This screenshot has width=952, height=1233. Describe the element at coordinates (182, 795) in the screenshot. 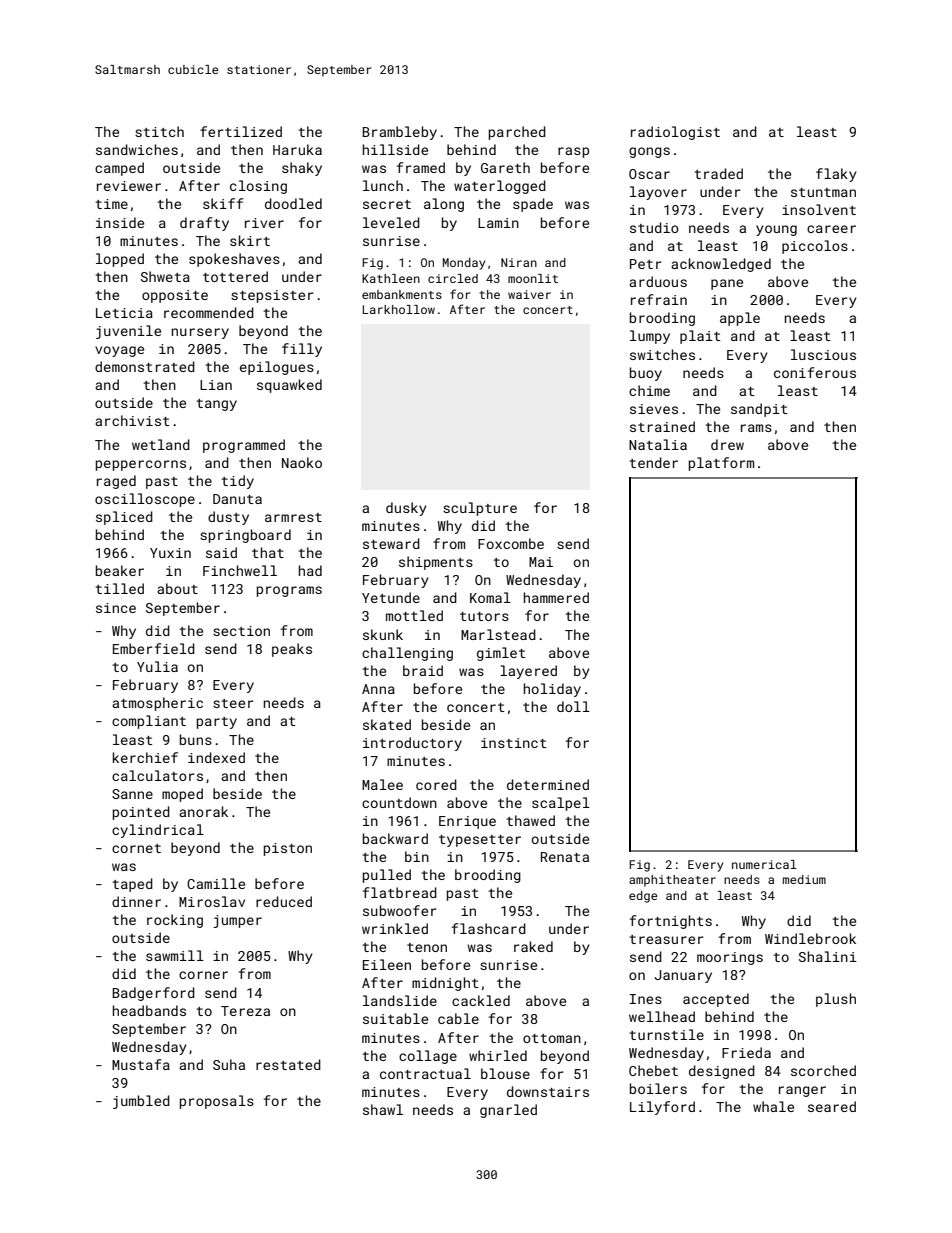

I see `moped` at that location.
